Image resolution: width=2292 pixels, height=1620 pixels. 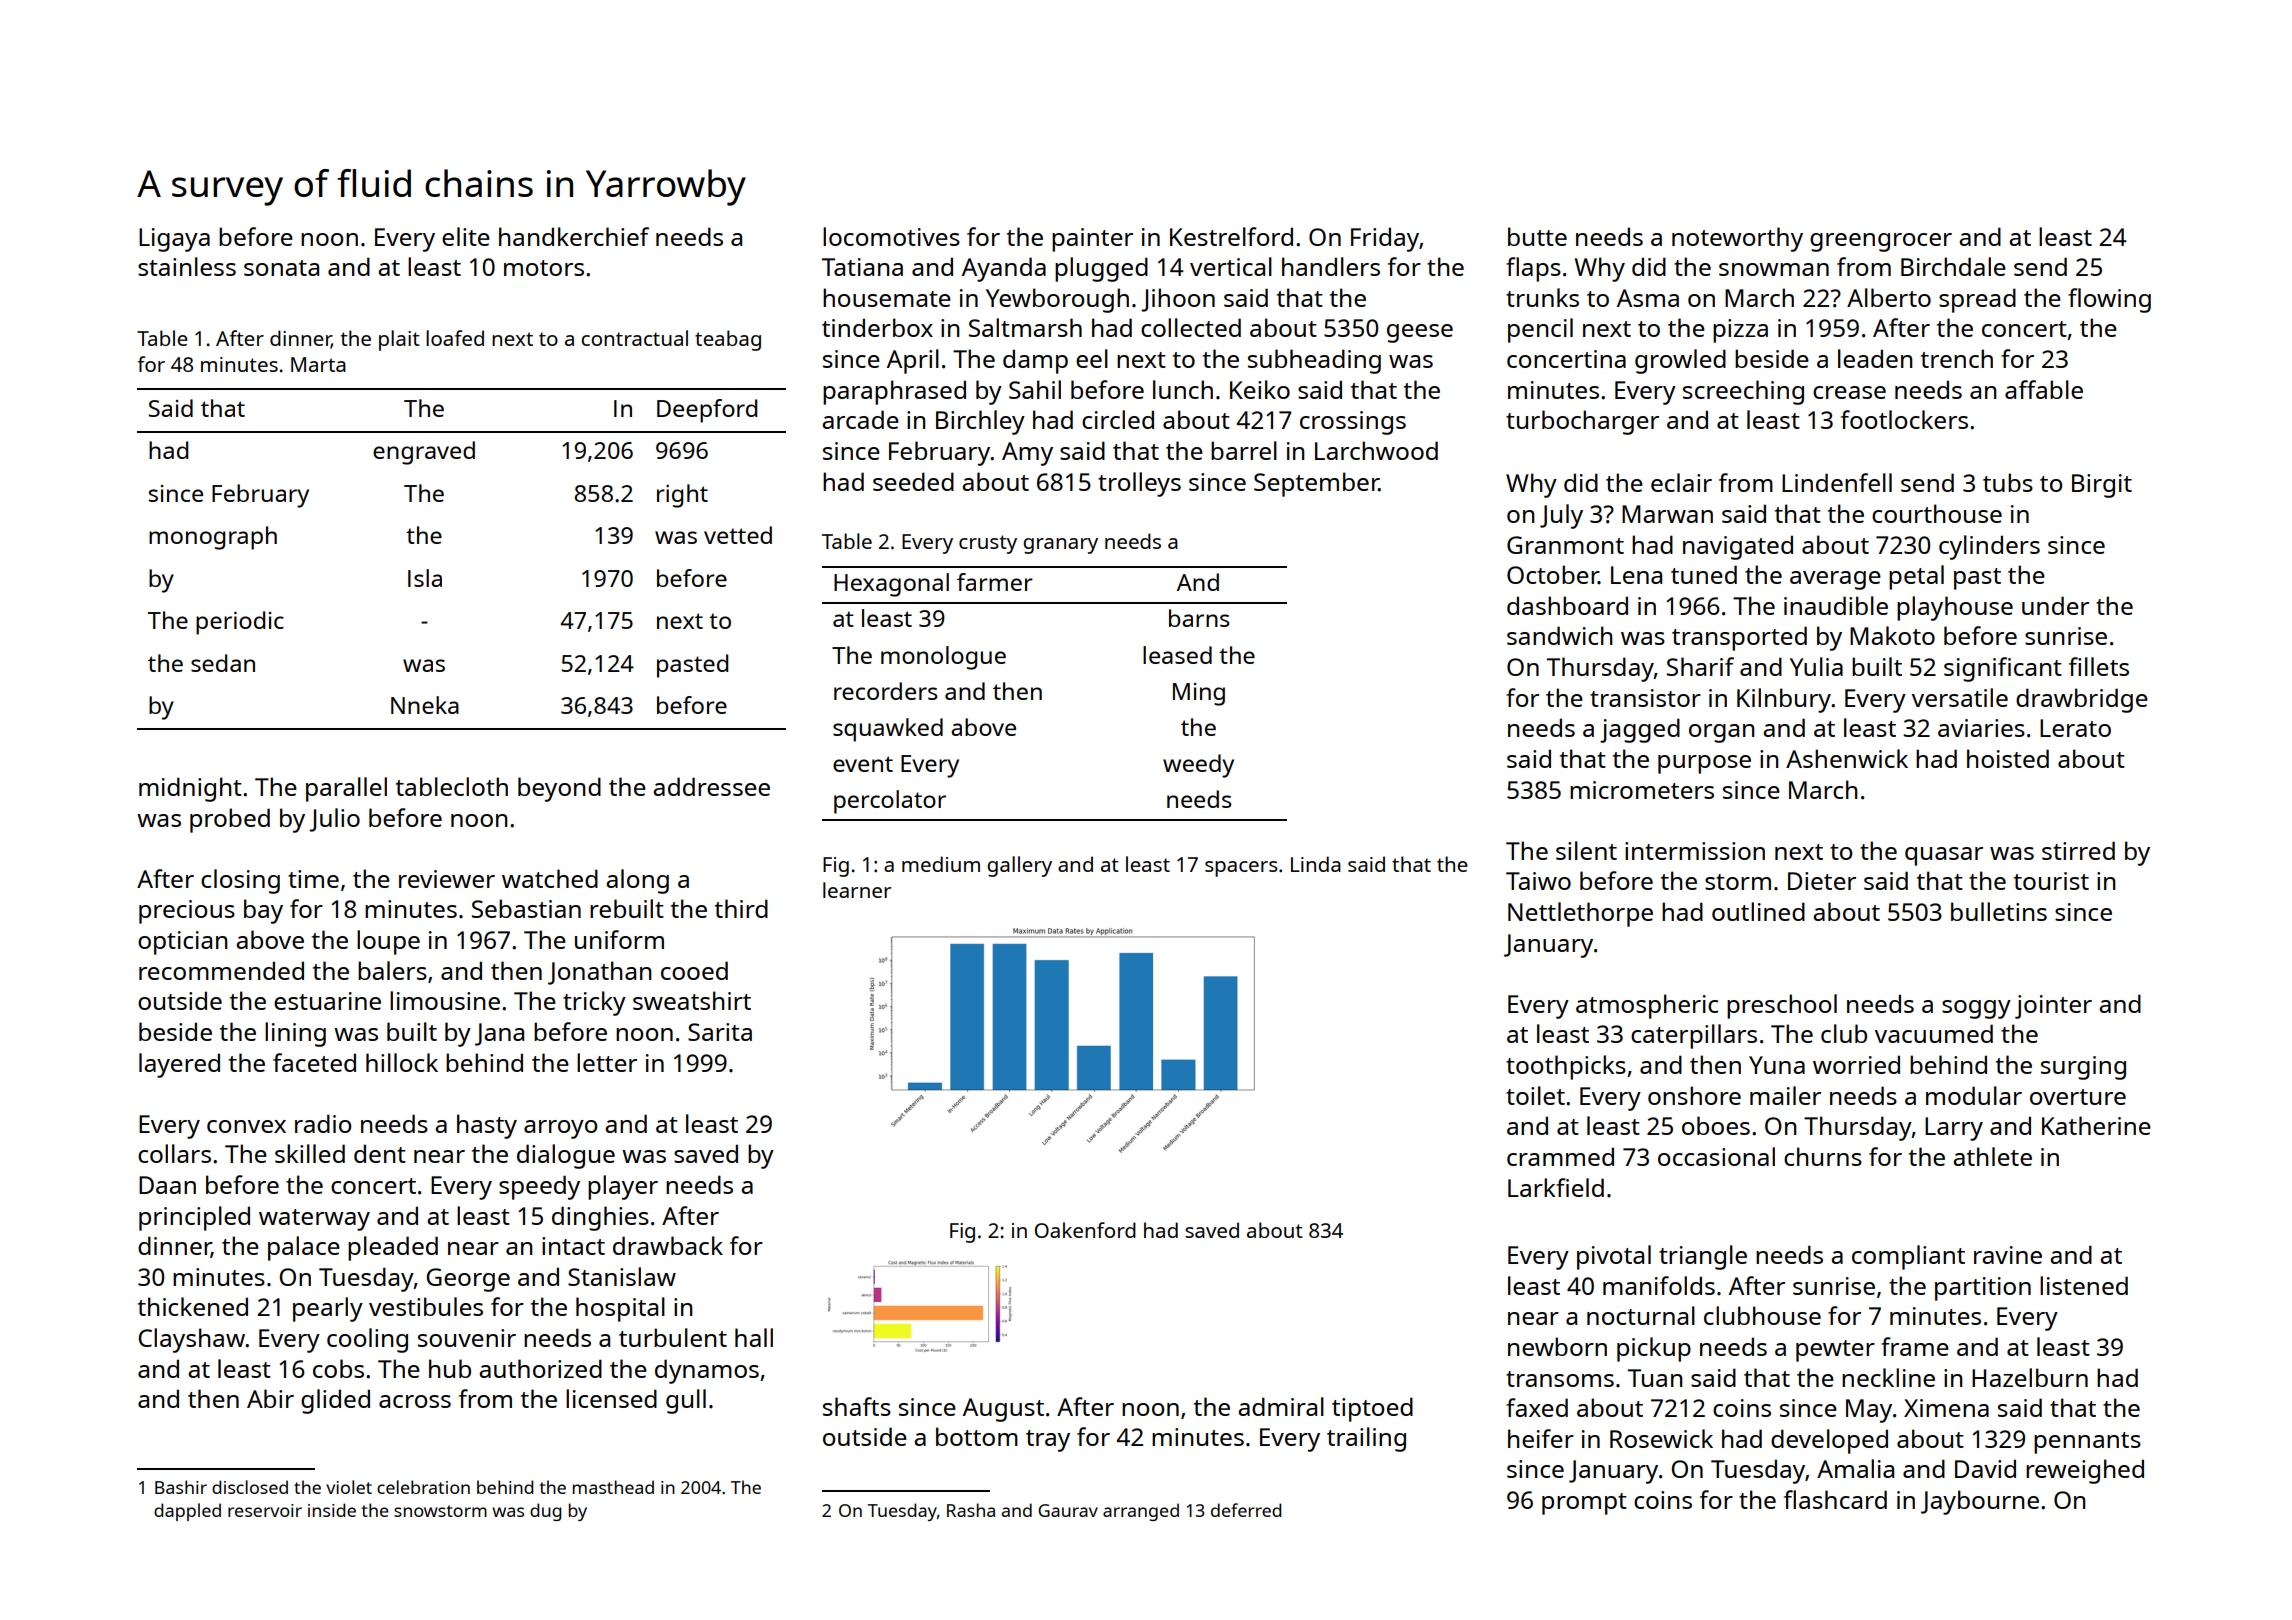 What do you see at coordinates (1835, 580) in the document?
I see `average` at bounding box center [1835, 580].
